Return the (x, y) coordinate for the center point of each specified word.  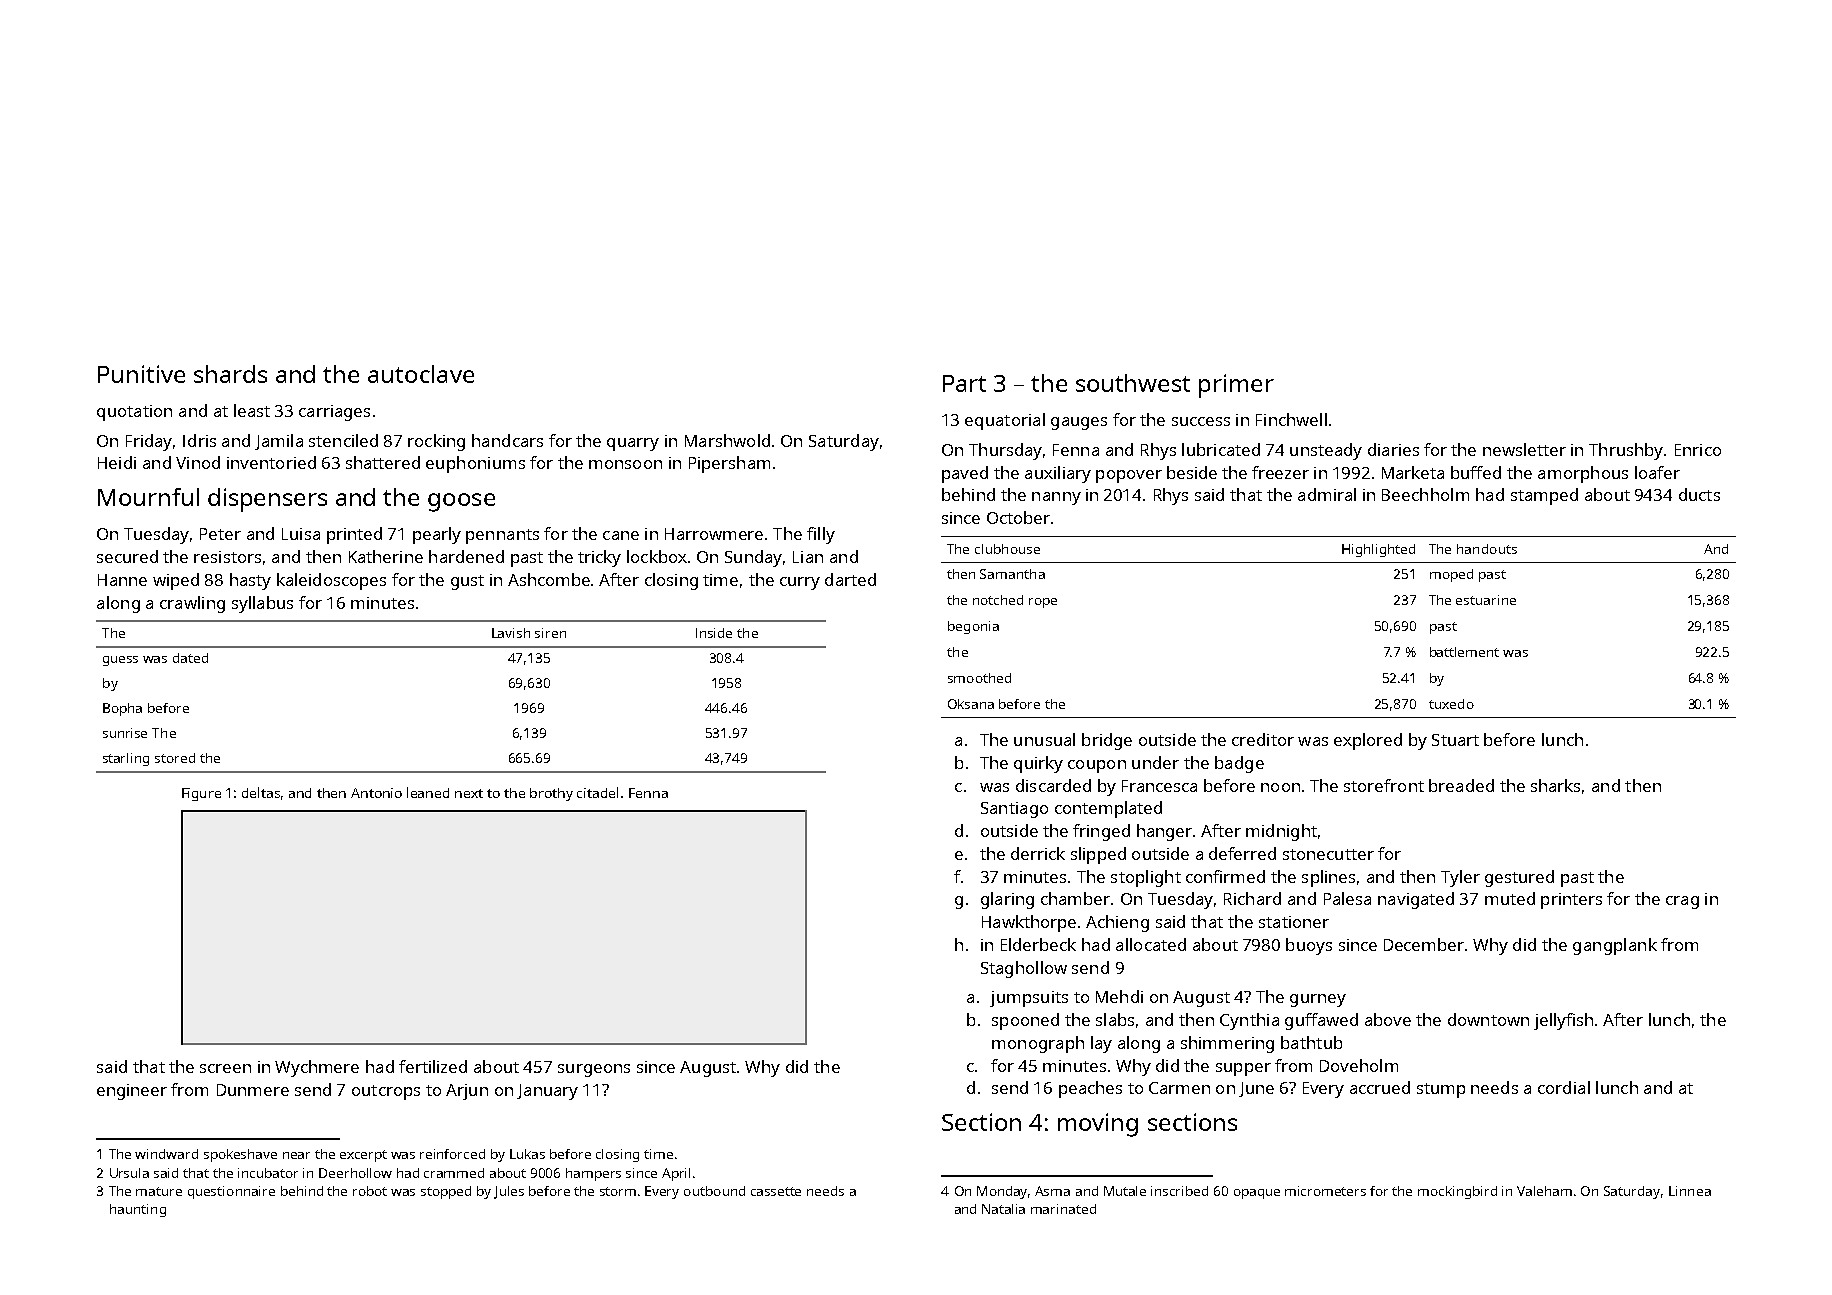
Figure (201, 794)
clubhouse (1007, 549)
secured (127, 556)
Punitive (141, 374)
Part (964, 383)
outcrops (386, 1092)
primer (1236, 386)
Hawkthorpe (1029, 923)
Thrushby (1626, 451)
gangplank (1615, 946)
